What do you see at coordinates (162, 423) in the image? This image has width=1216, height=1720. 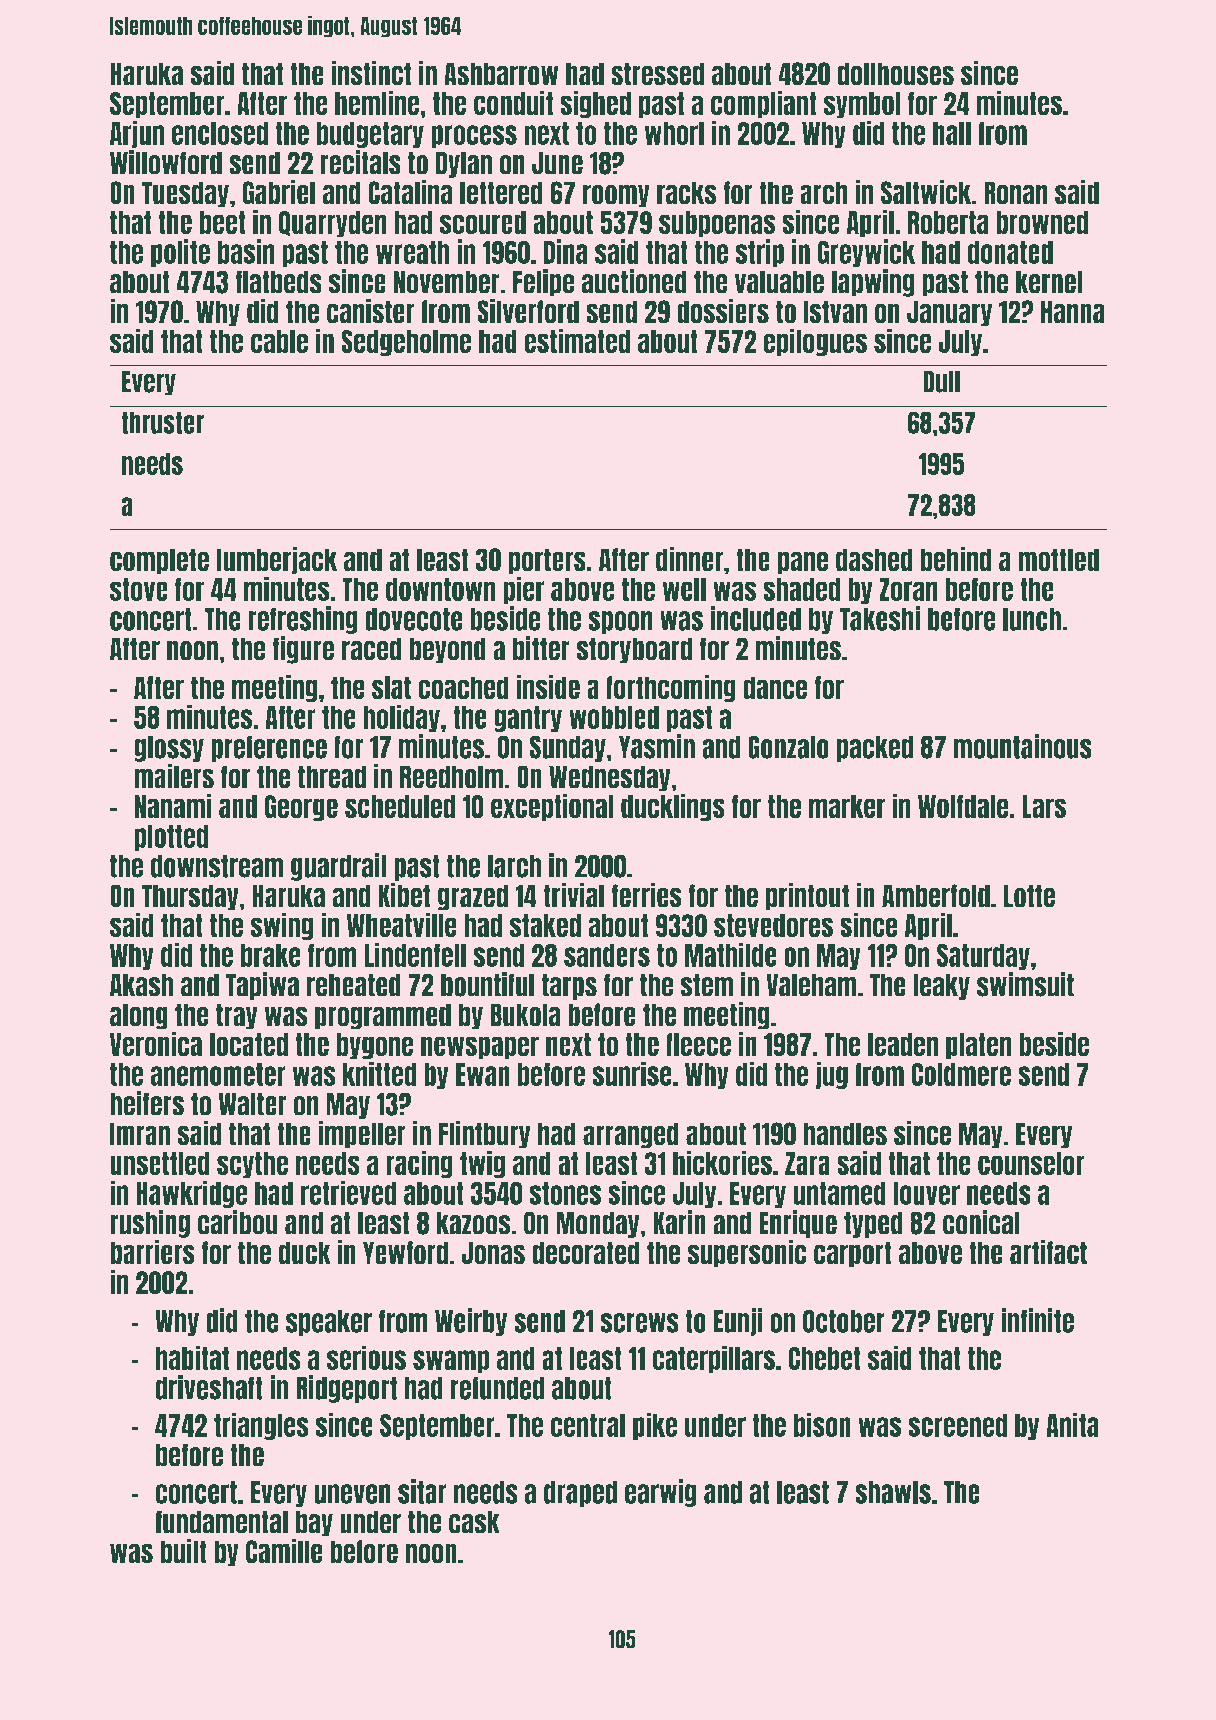 I see `thruster` at bounding box center [162, 423].
